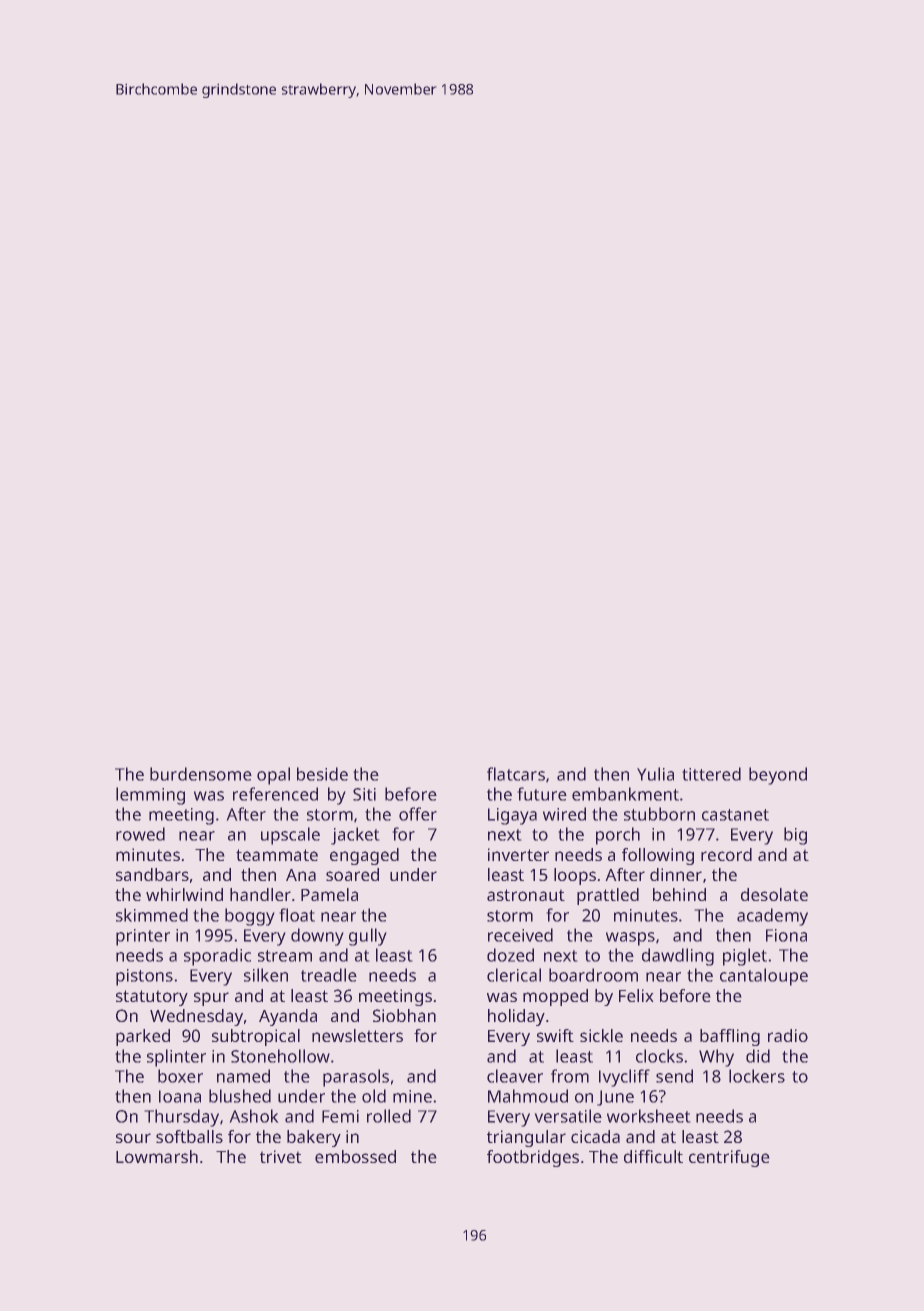 The image size is (924, 1311). Describe the element at coordinates (788, 1035) in the page. I see `radio` at that location.
